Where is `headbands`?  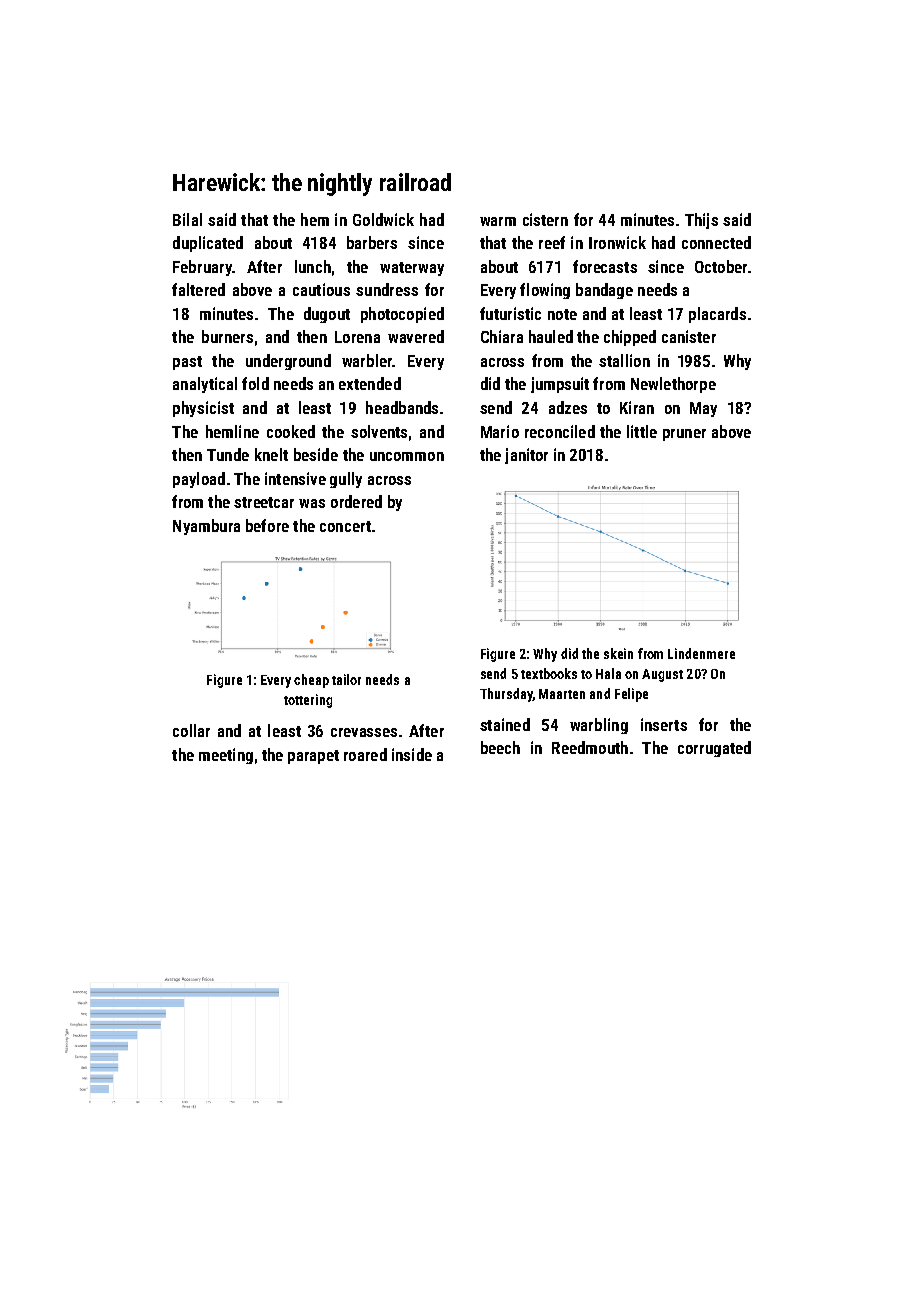
headbands is located at coordinates (402, 407).
